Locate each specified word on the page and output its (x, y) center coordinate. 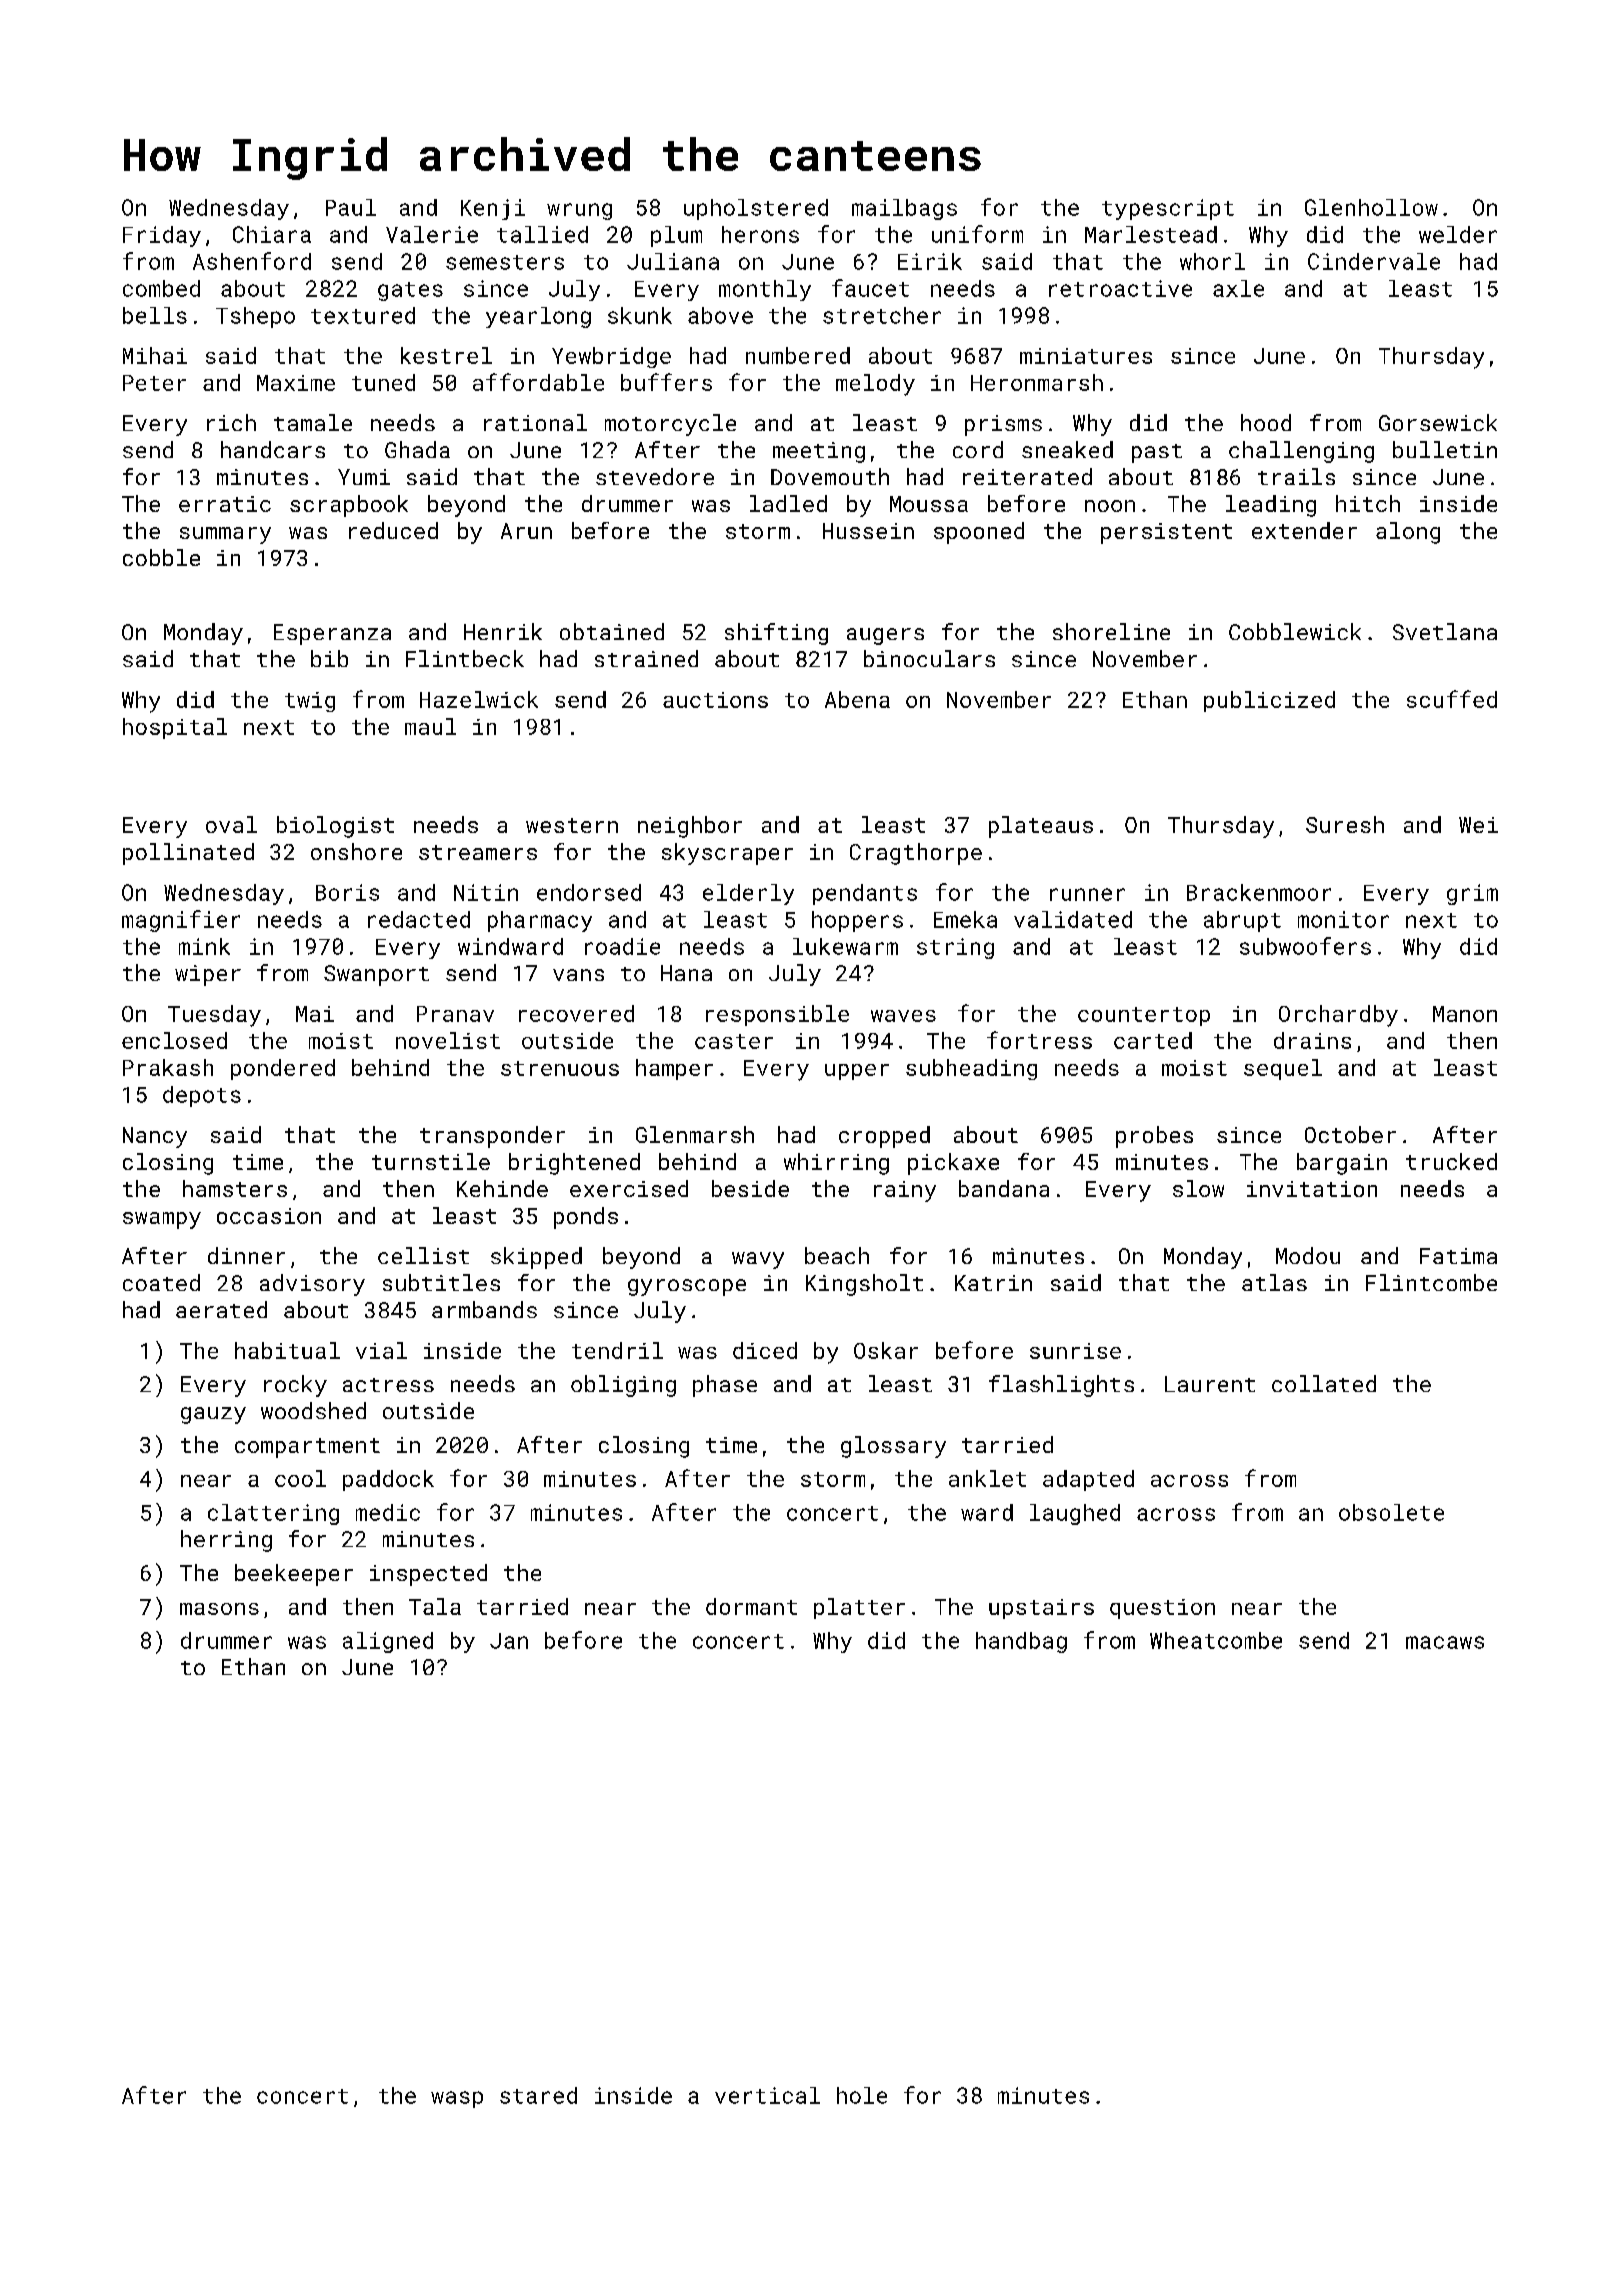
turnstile (431, 1161)
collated (1324, 1383)
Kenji (493, 209)
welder (1458, 234)
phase (725, 1386)
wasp (457, 2099)
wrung (579, 211)
